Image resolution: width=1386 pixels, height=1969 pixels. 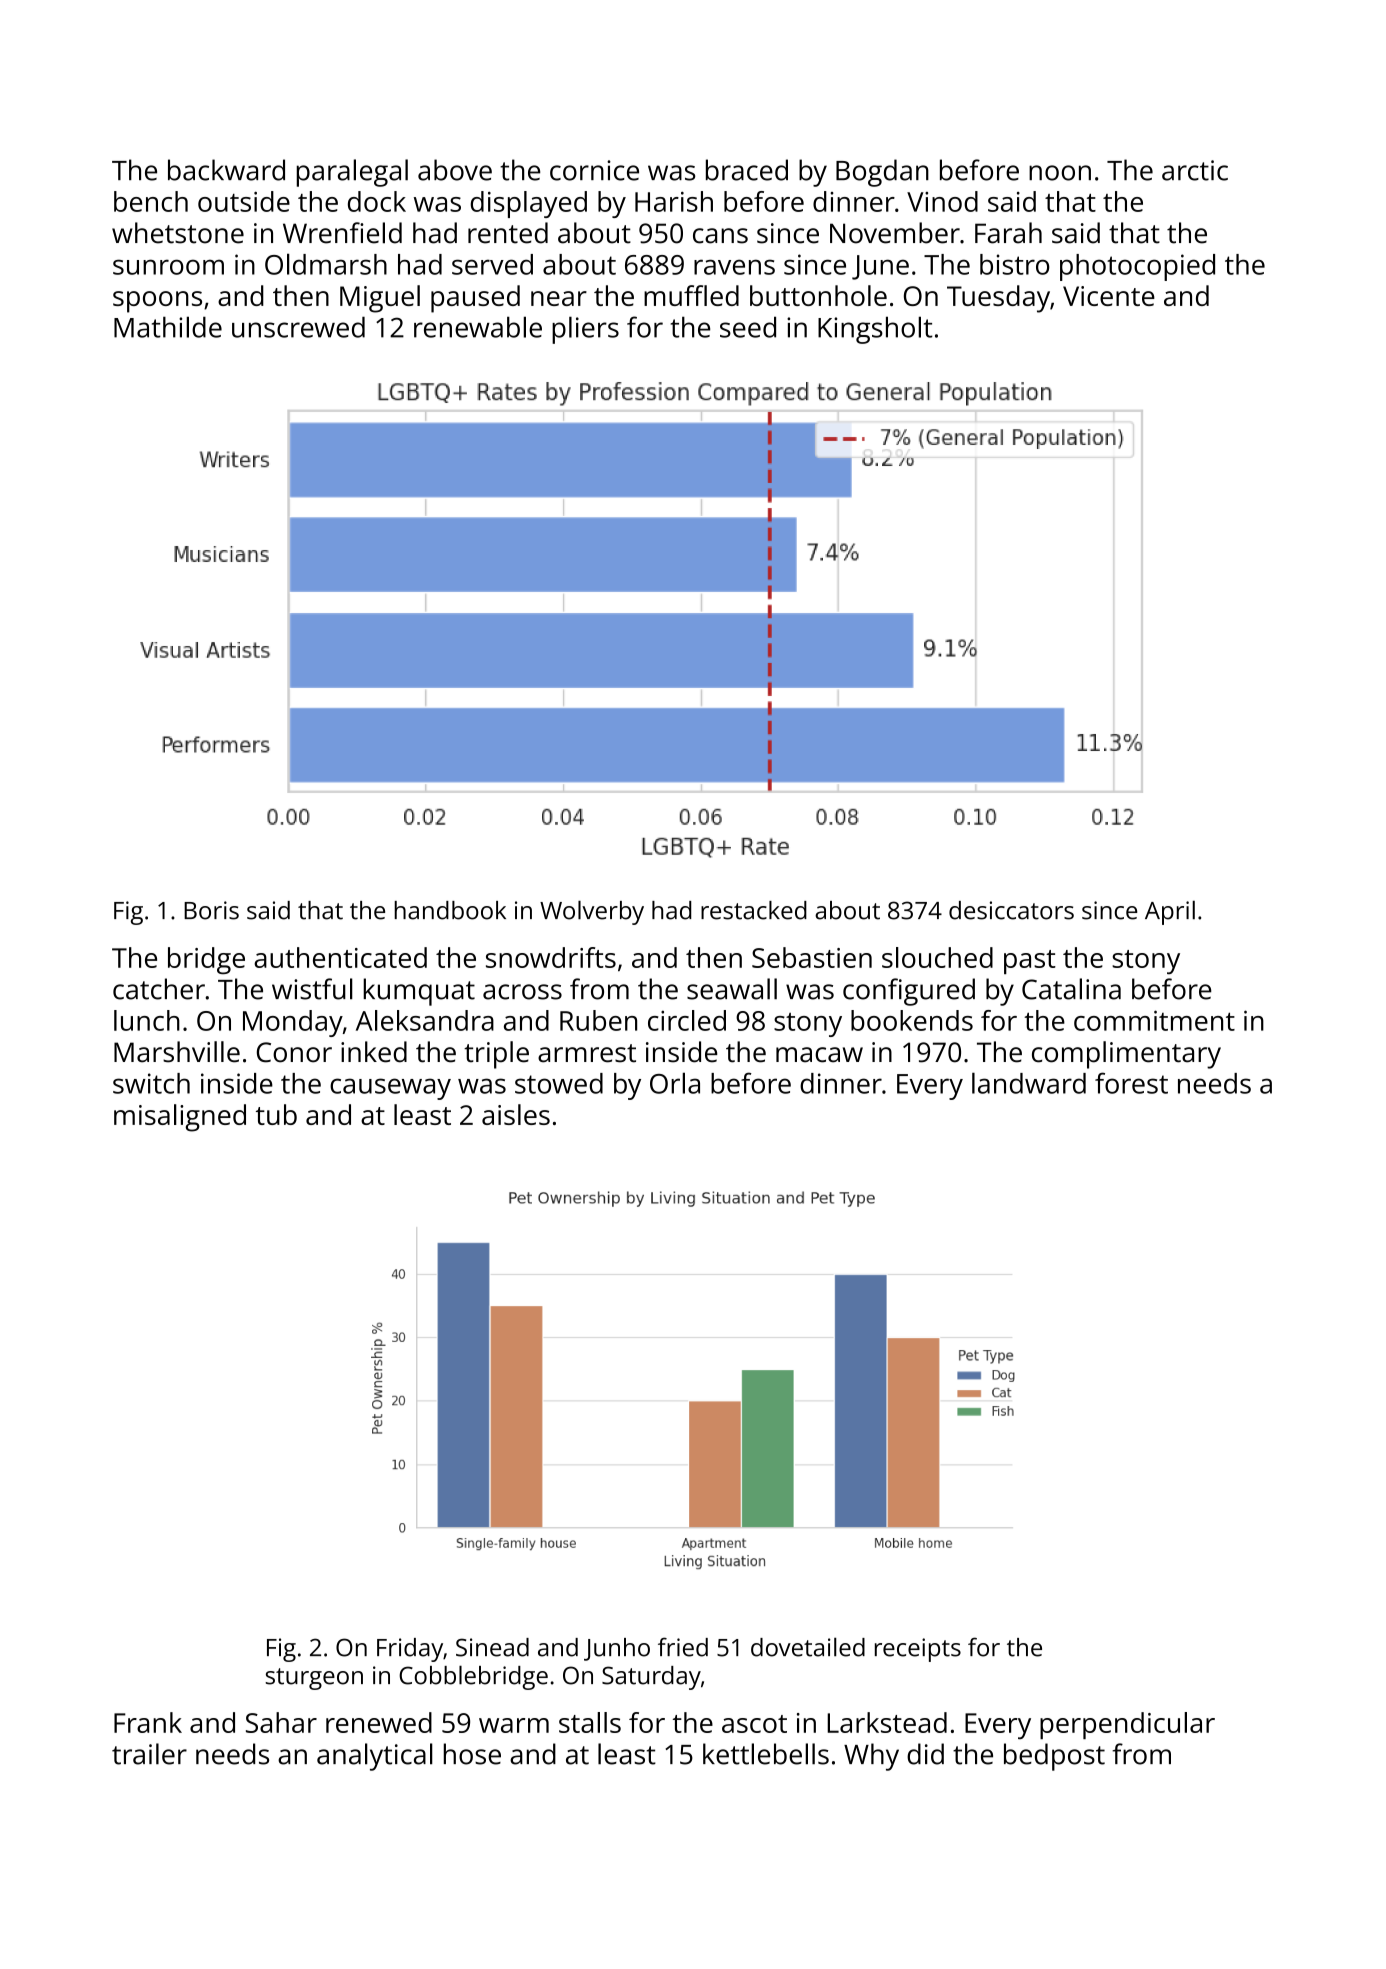 What do you see at coordinates (180, 1118) in the image?
I see `misaligned` at bounding box center [180, 1118].
